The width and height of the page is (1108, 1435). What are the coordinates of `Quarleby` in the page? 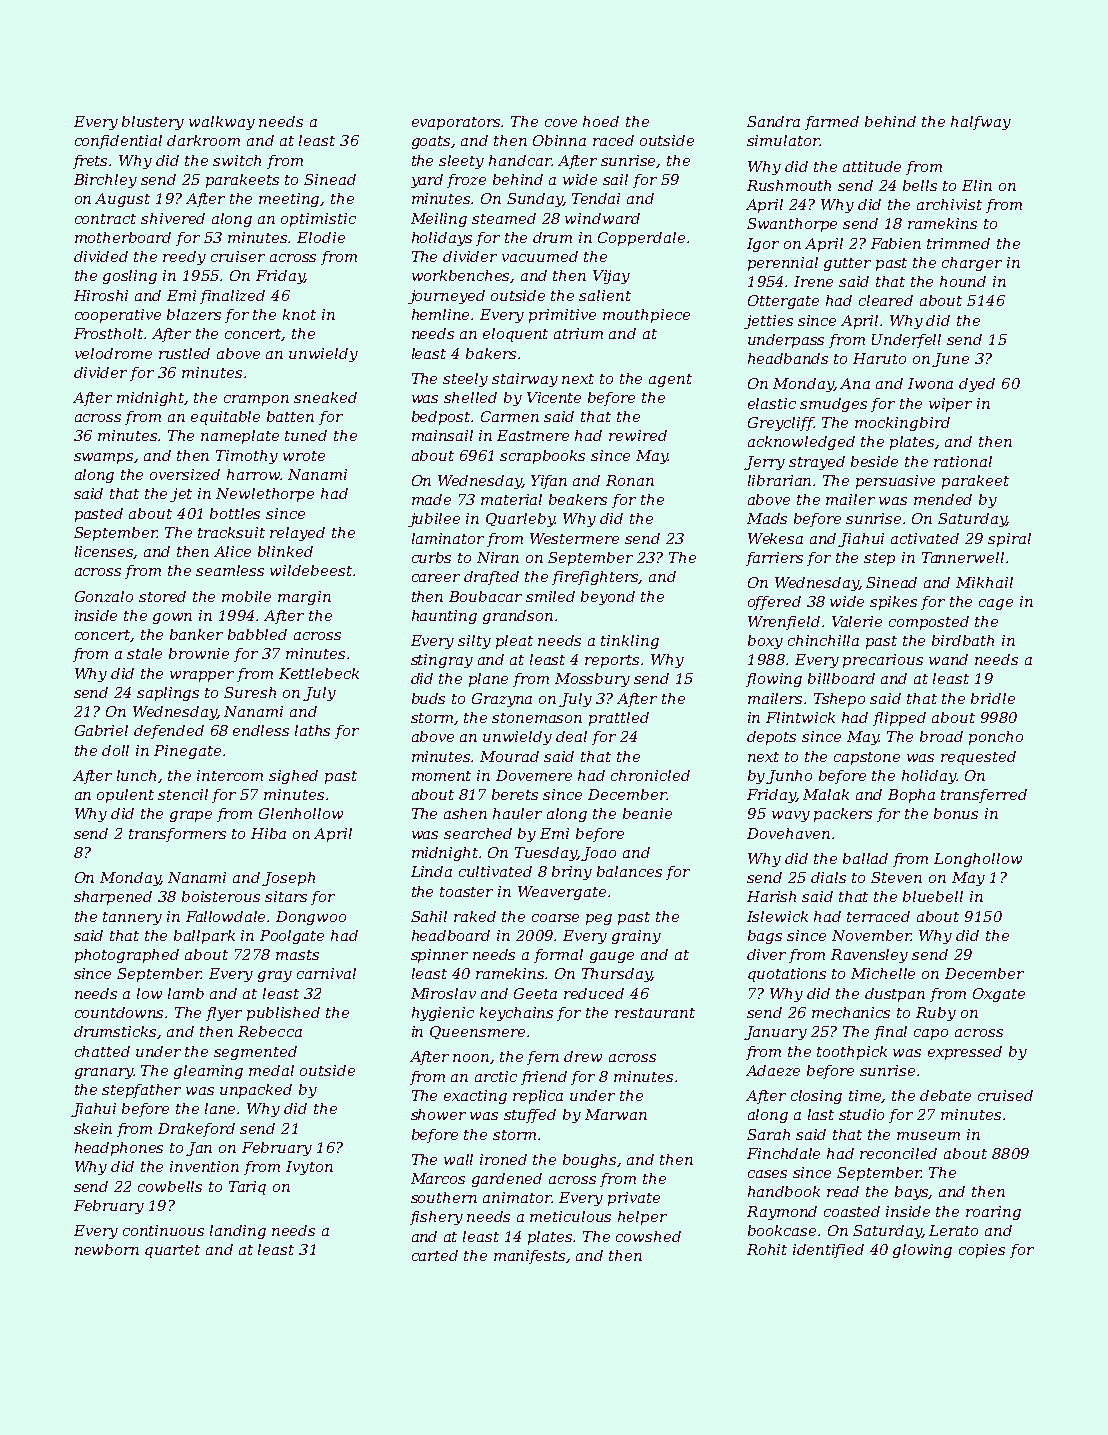 It's located at (520, 520).
